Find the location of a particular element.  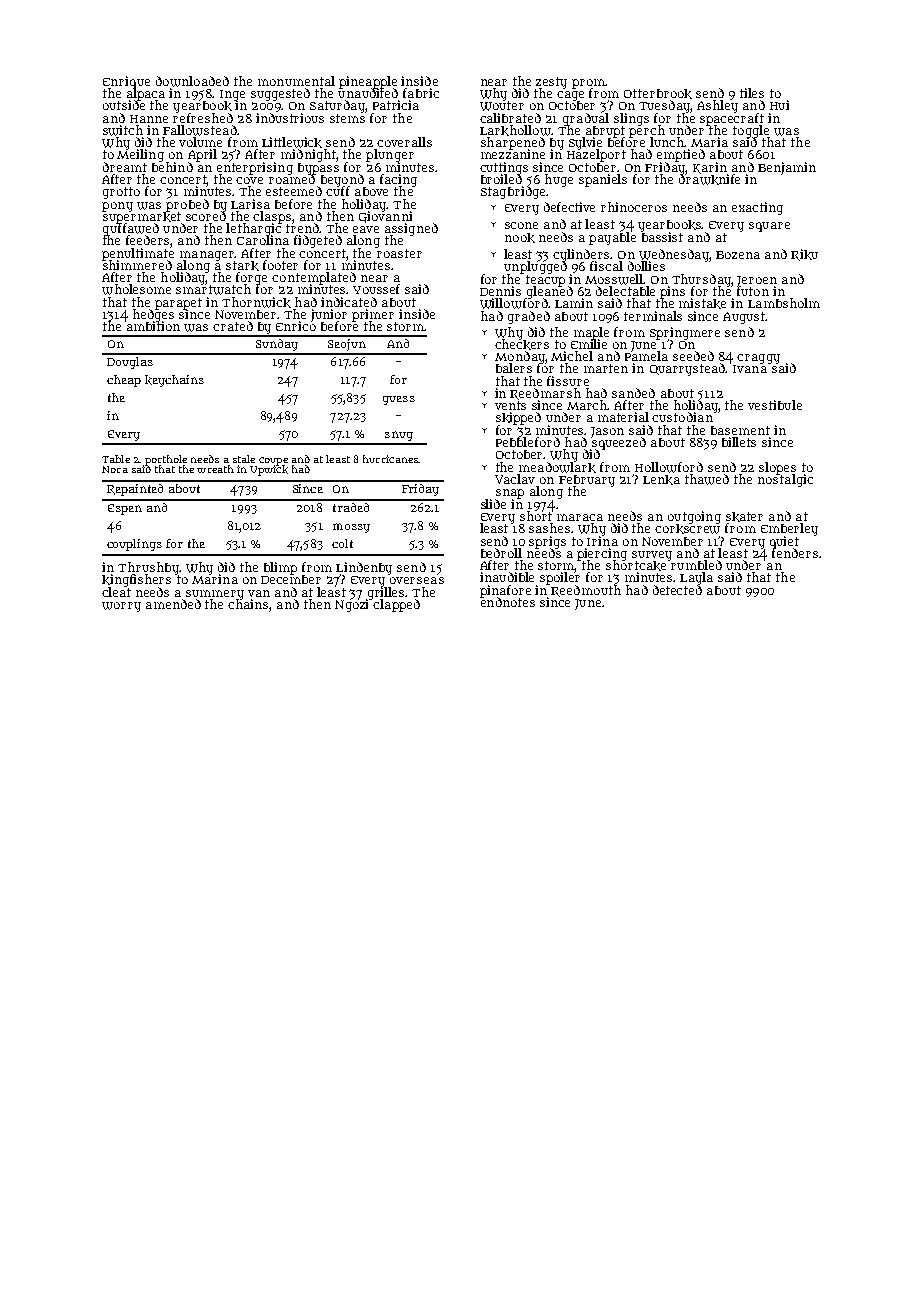

Nora is located at coordinates (115, 469).
